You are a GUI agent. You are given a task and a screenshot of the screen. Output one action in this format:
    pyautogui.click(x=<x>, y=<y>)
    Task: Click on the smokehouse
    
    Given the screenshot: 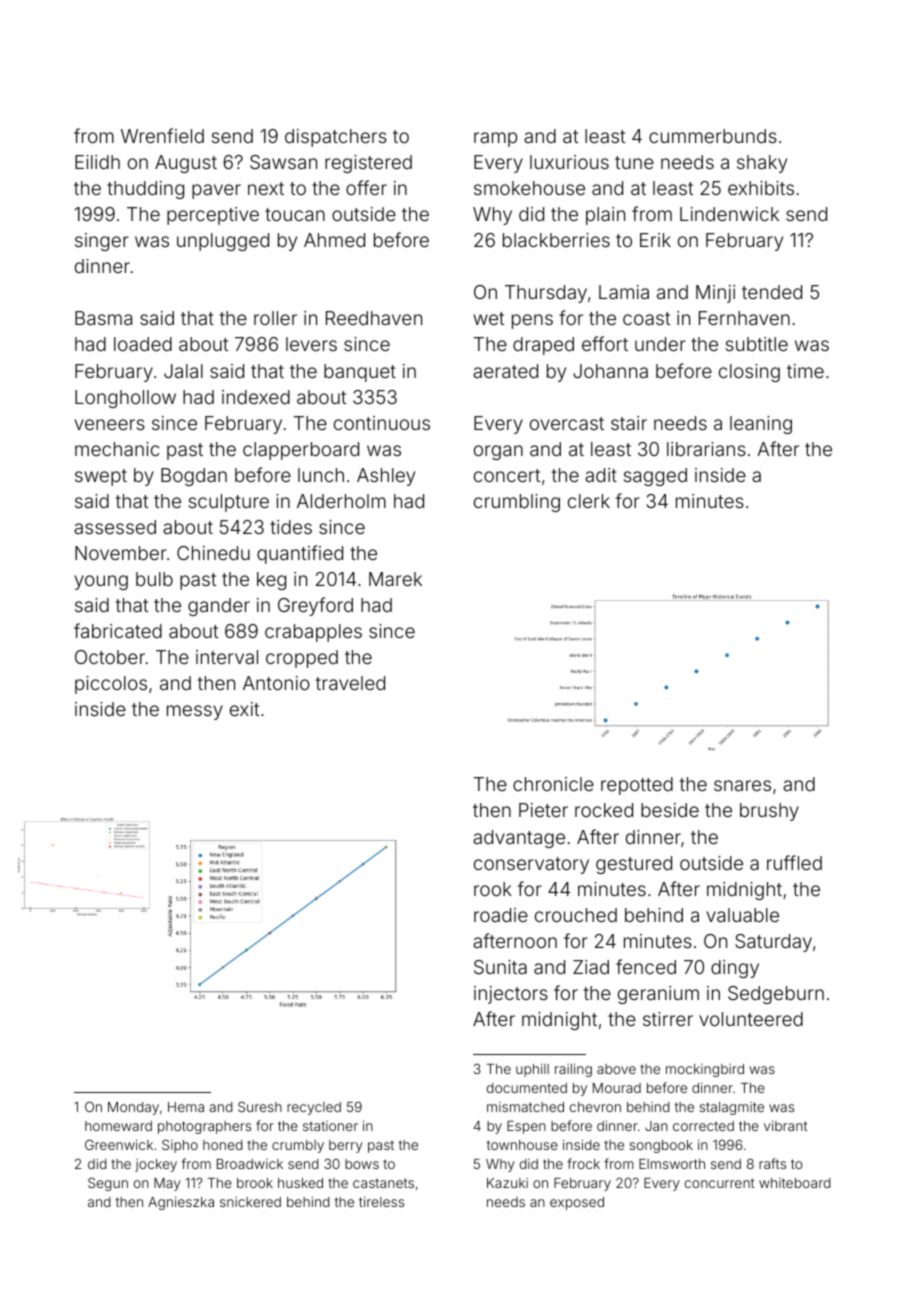 What is the action you would take?
    pyautogui.click(x=529, y=188)
